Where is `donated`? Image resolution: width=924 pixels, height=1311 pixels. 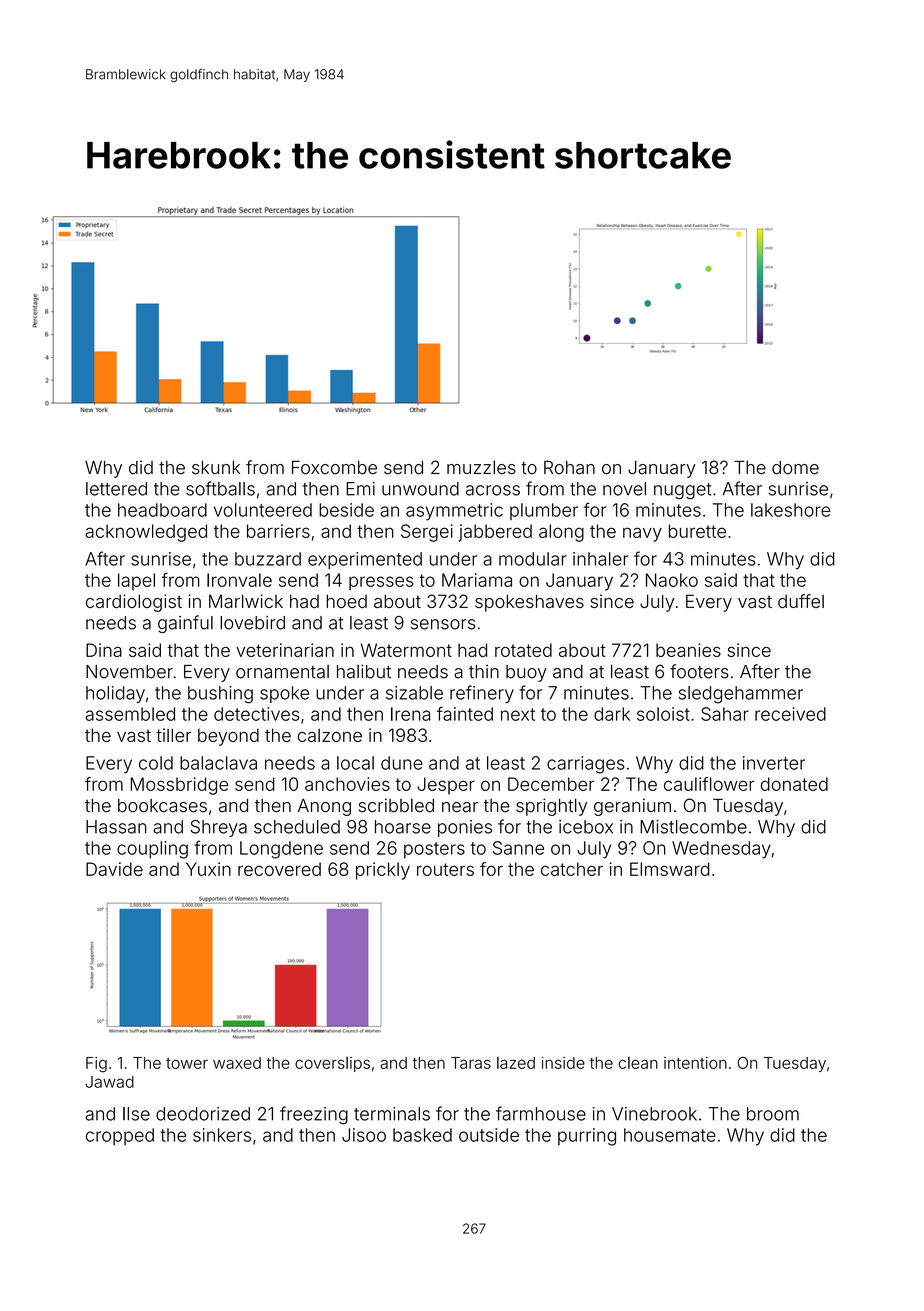
donated is located at coordinates (794, 784).
